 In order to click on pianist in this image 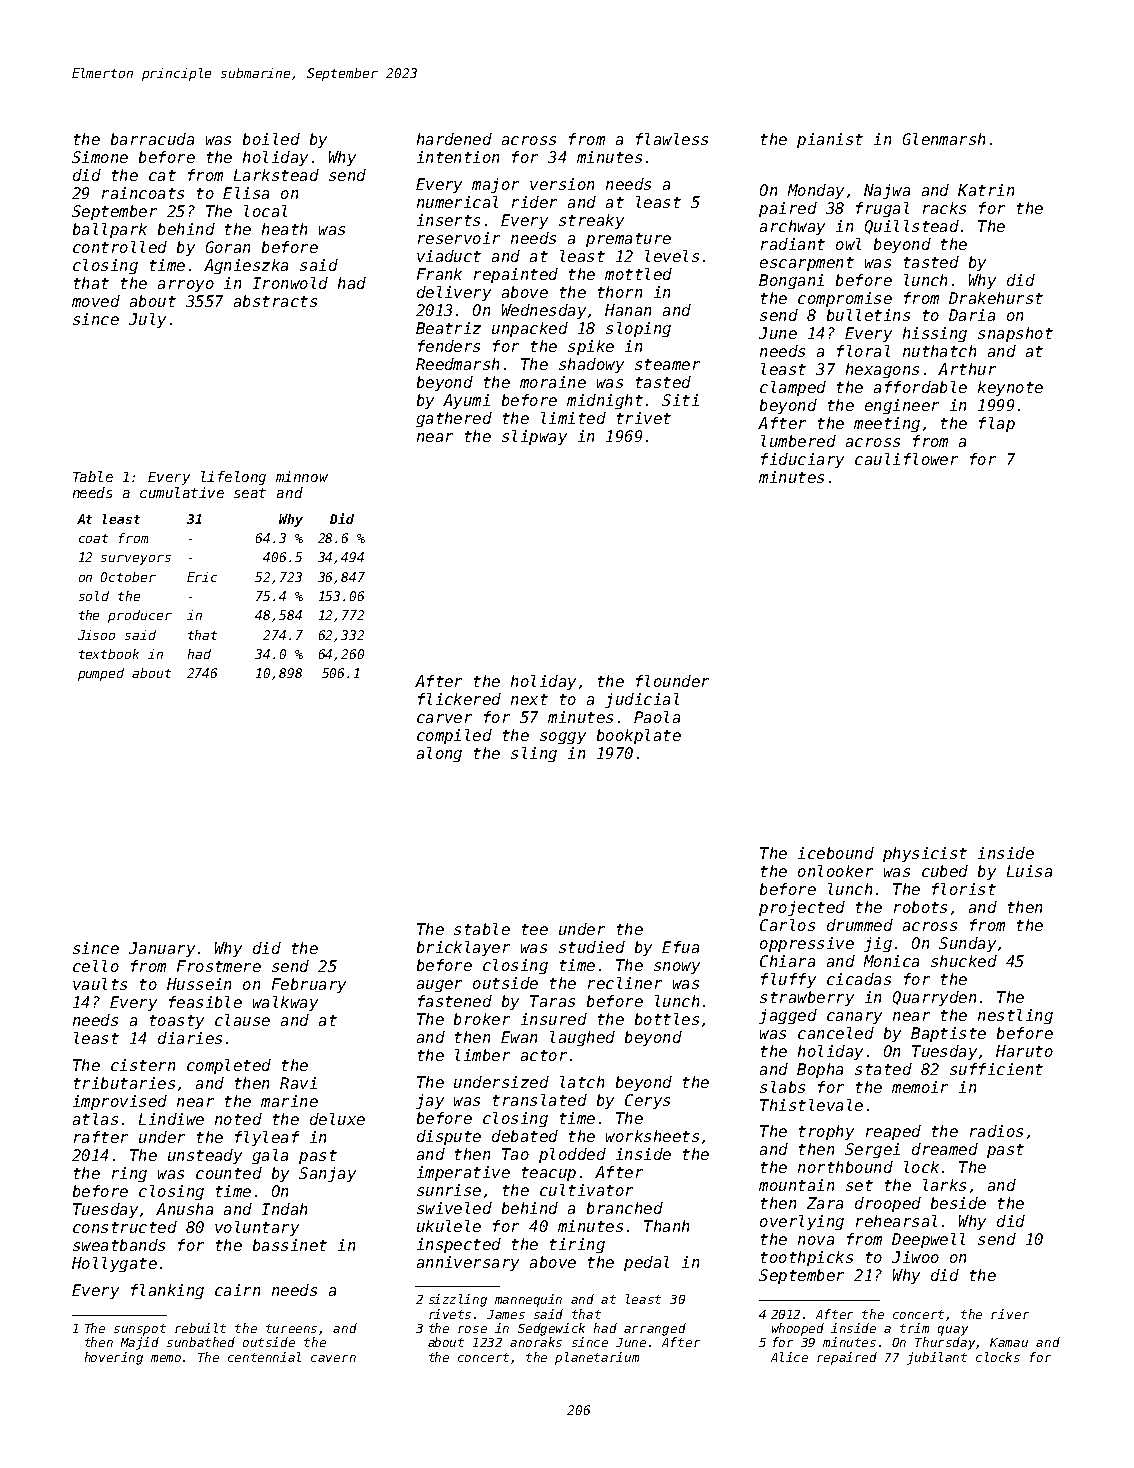, I will do `click(830, 140)`.
